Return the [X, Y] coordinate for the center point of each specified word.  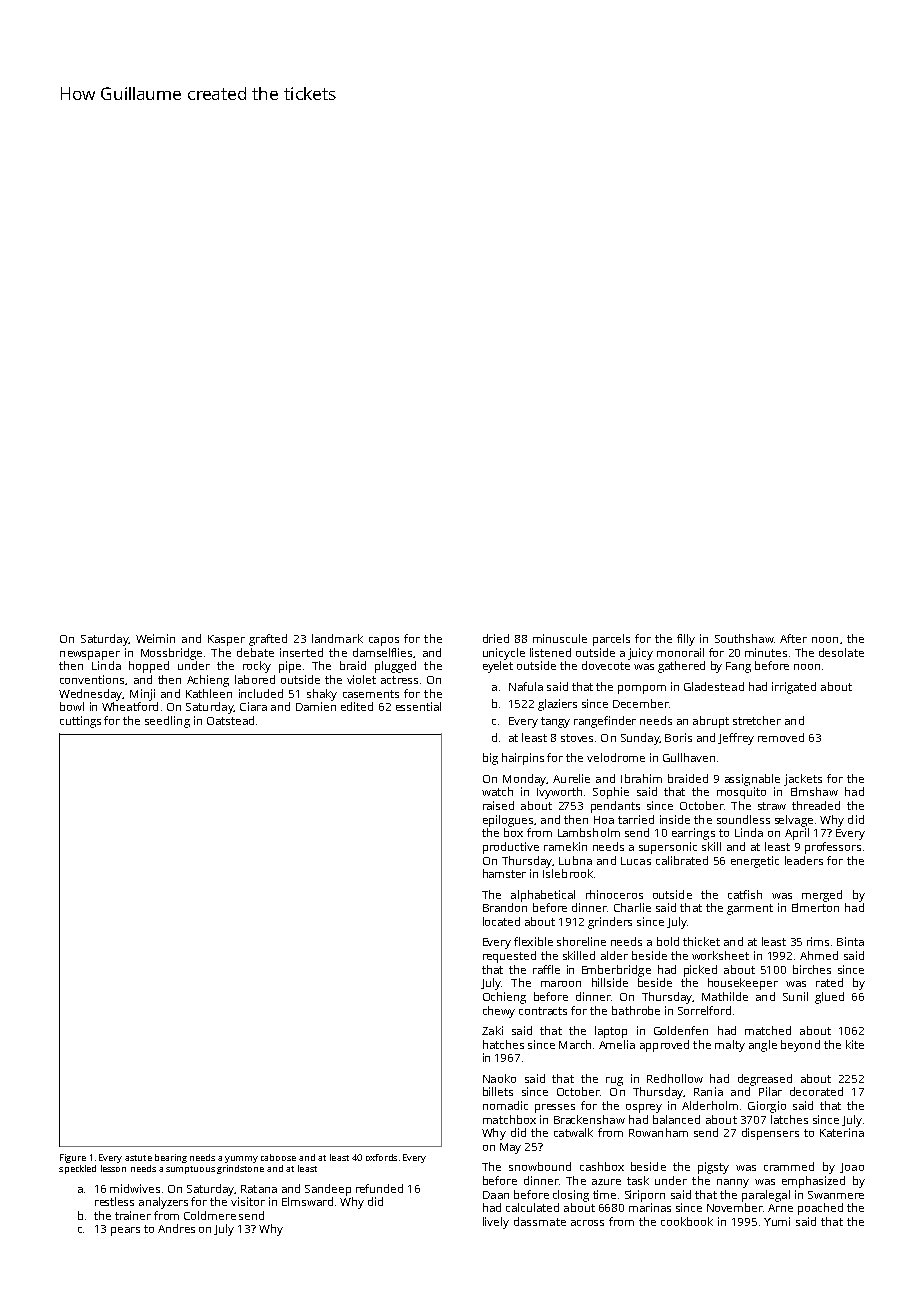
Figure [73, 1158]
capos [384, 641]
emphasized [813, 1182]
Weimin [155, 638]
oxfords [381, 1157]
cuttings [80, 722]
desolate [841, 652]
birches [812, 969]
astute [138, 1158]
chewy [499, 1012]
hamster [504, 873]
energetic [755, 862]
